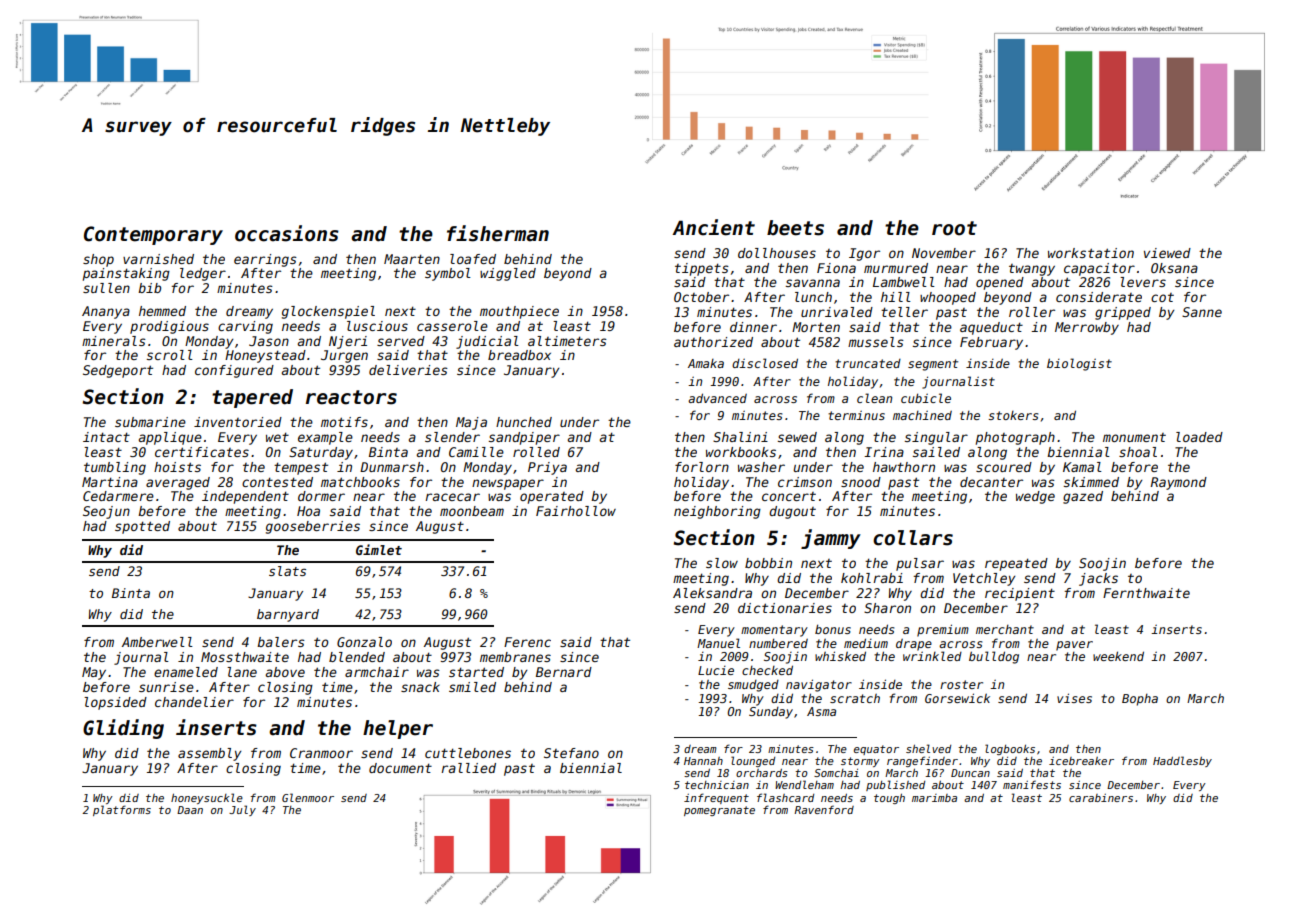 The width and height of the screenshot is (1308, 924). What do you see at coordinates (1167, 253) in the screenshot?
I see `viewed` at bounding box center [1167, 253].
